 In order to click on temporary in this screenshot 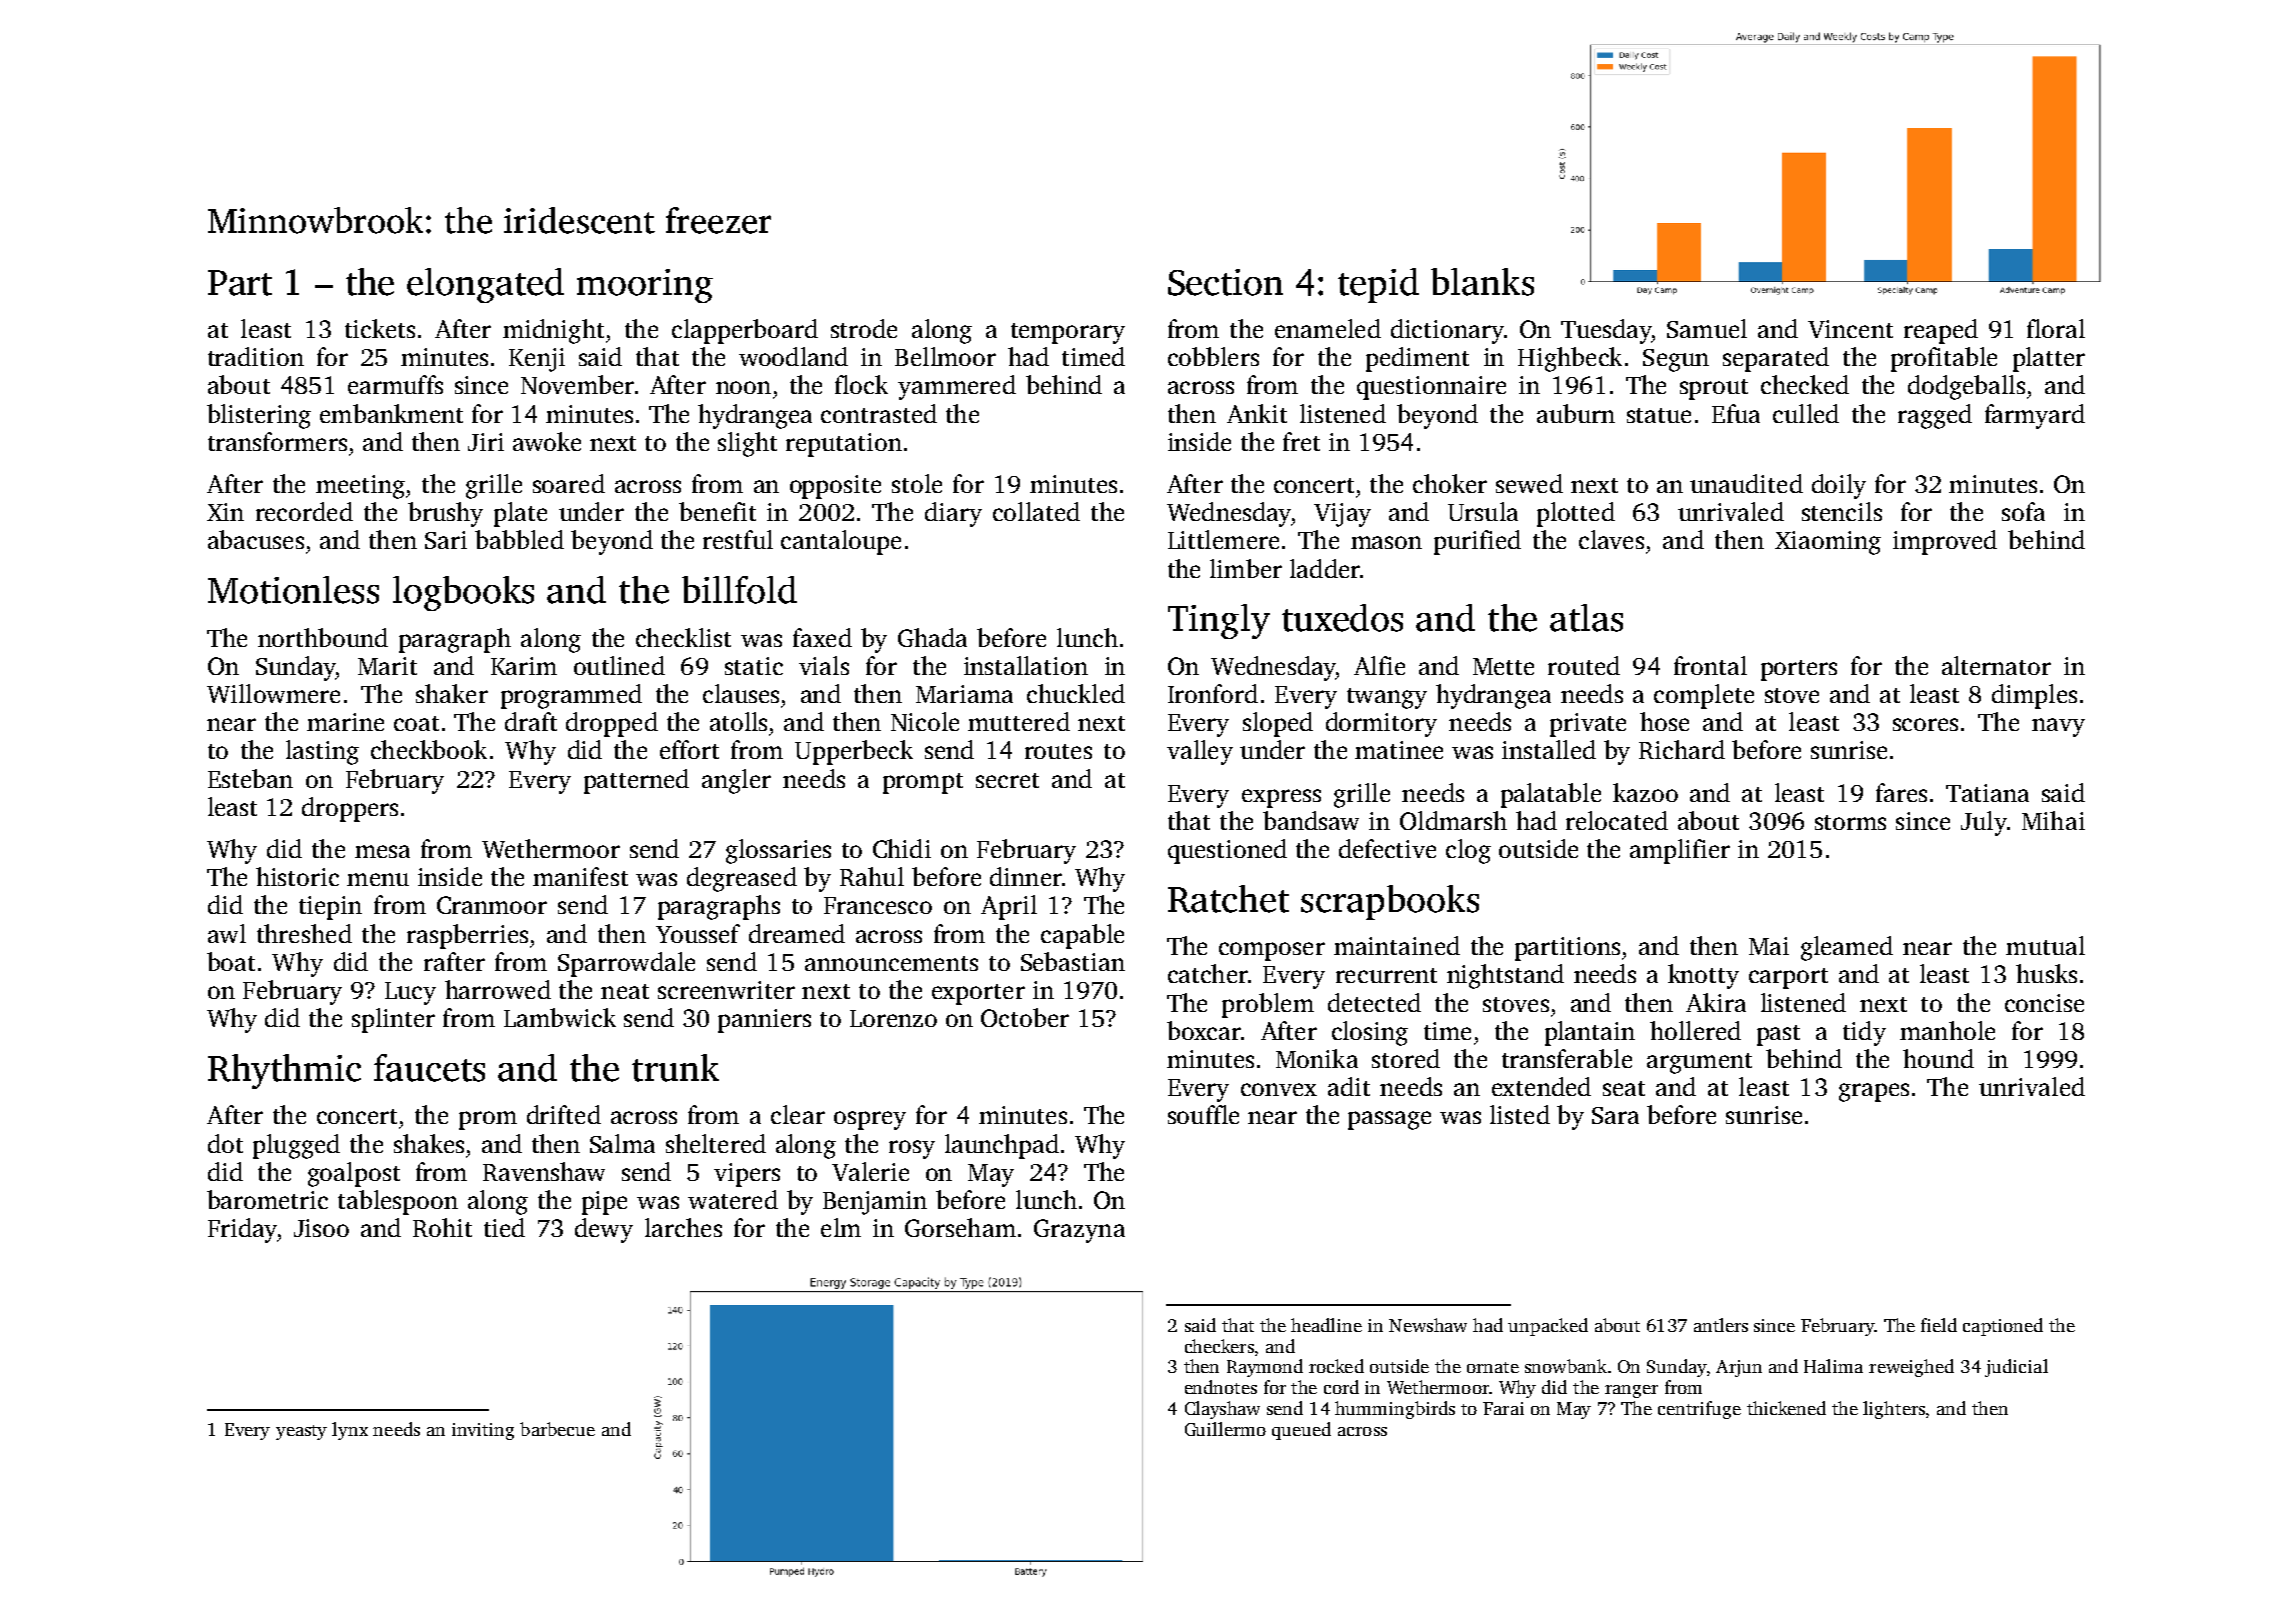, I will do `click(1068, 333)`.
